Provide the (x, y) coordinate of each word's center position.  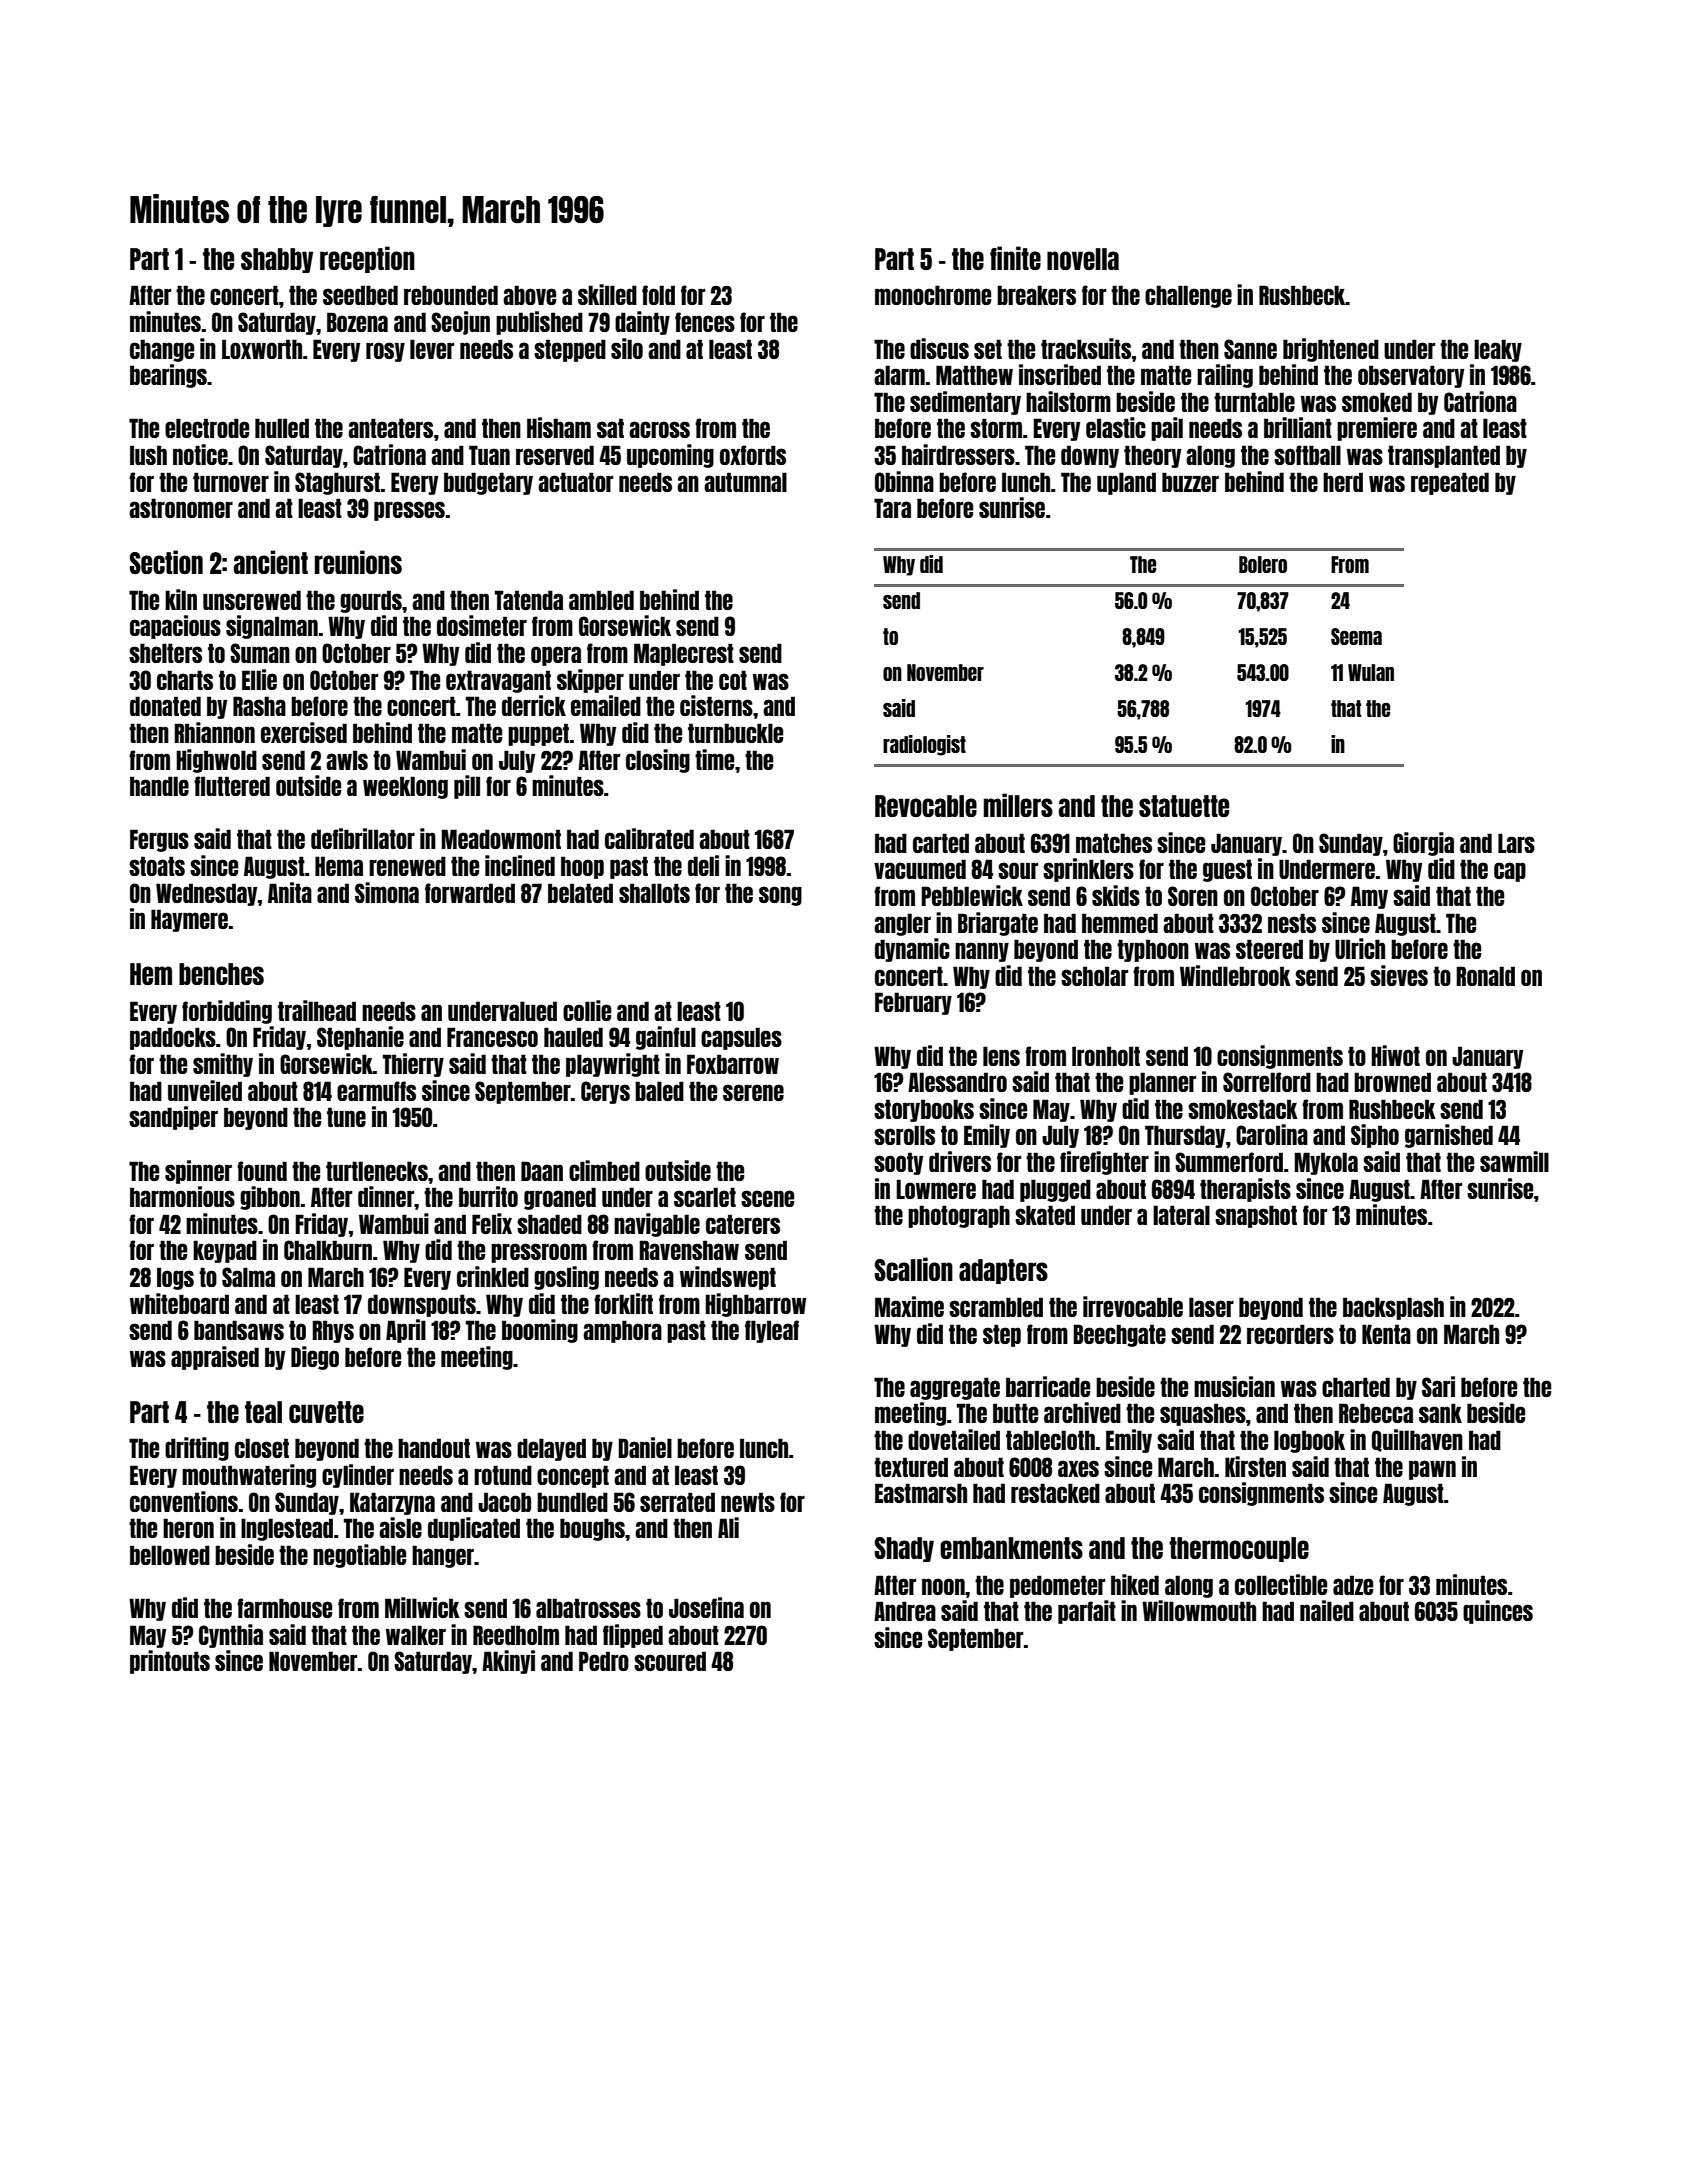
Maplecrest (684, 654)
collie (587, 1010)
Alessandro (957, 1082)
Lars (1516, 843)
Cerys (605, 1092)
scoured (670, 1661)
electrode (207, 428)
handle (159, 786)
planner (1162, 1083)
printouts (170, 1662)
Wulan (1371, 672)
